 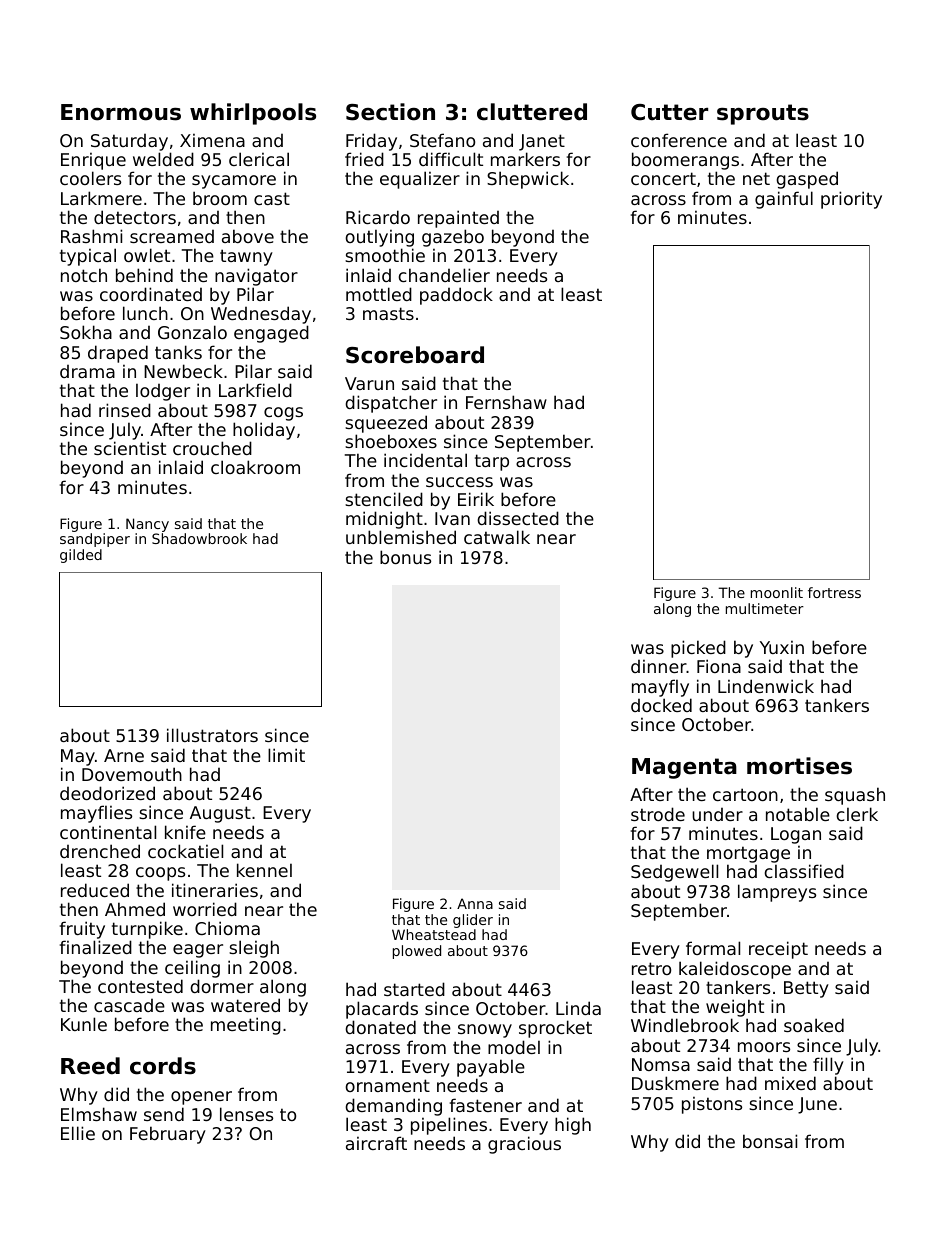 What do you see at coordinates (78, 1133) in the screenshot?
I see `Ellie` at bounding box center [78, 1133].
